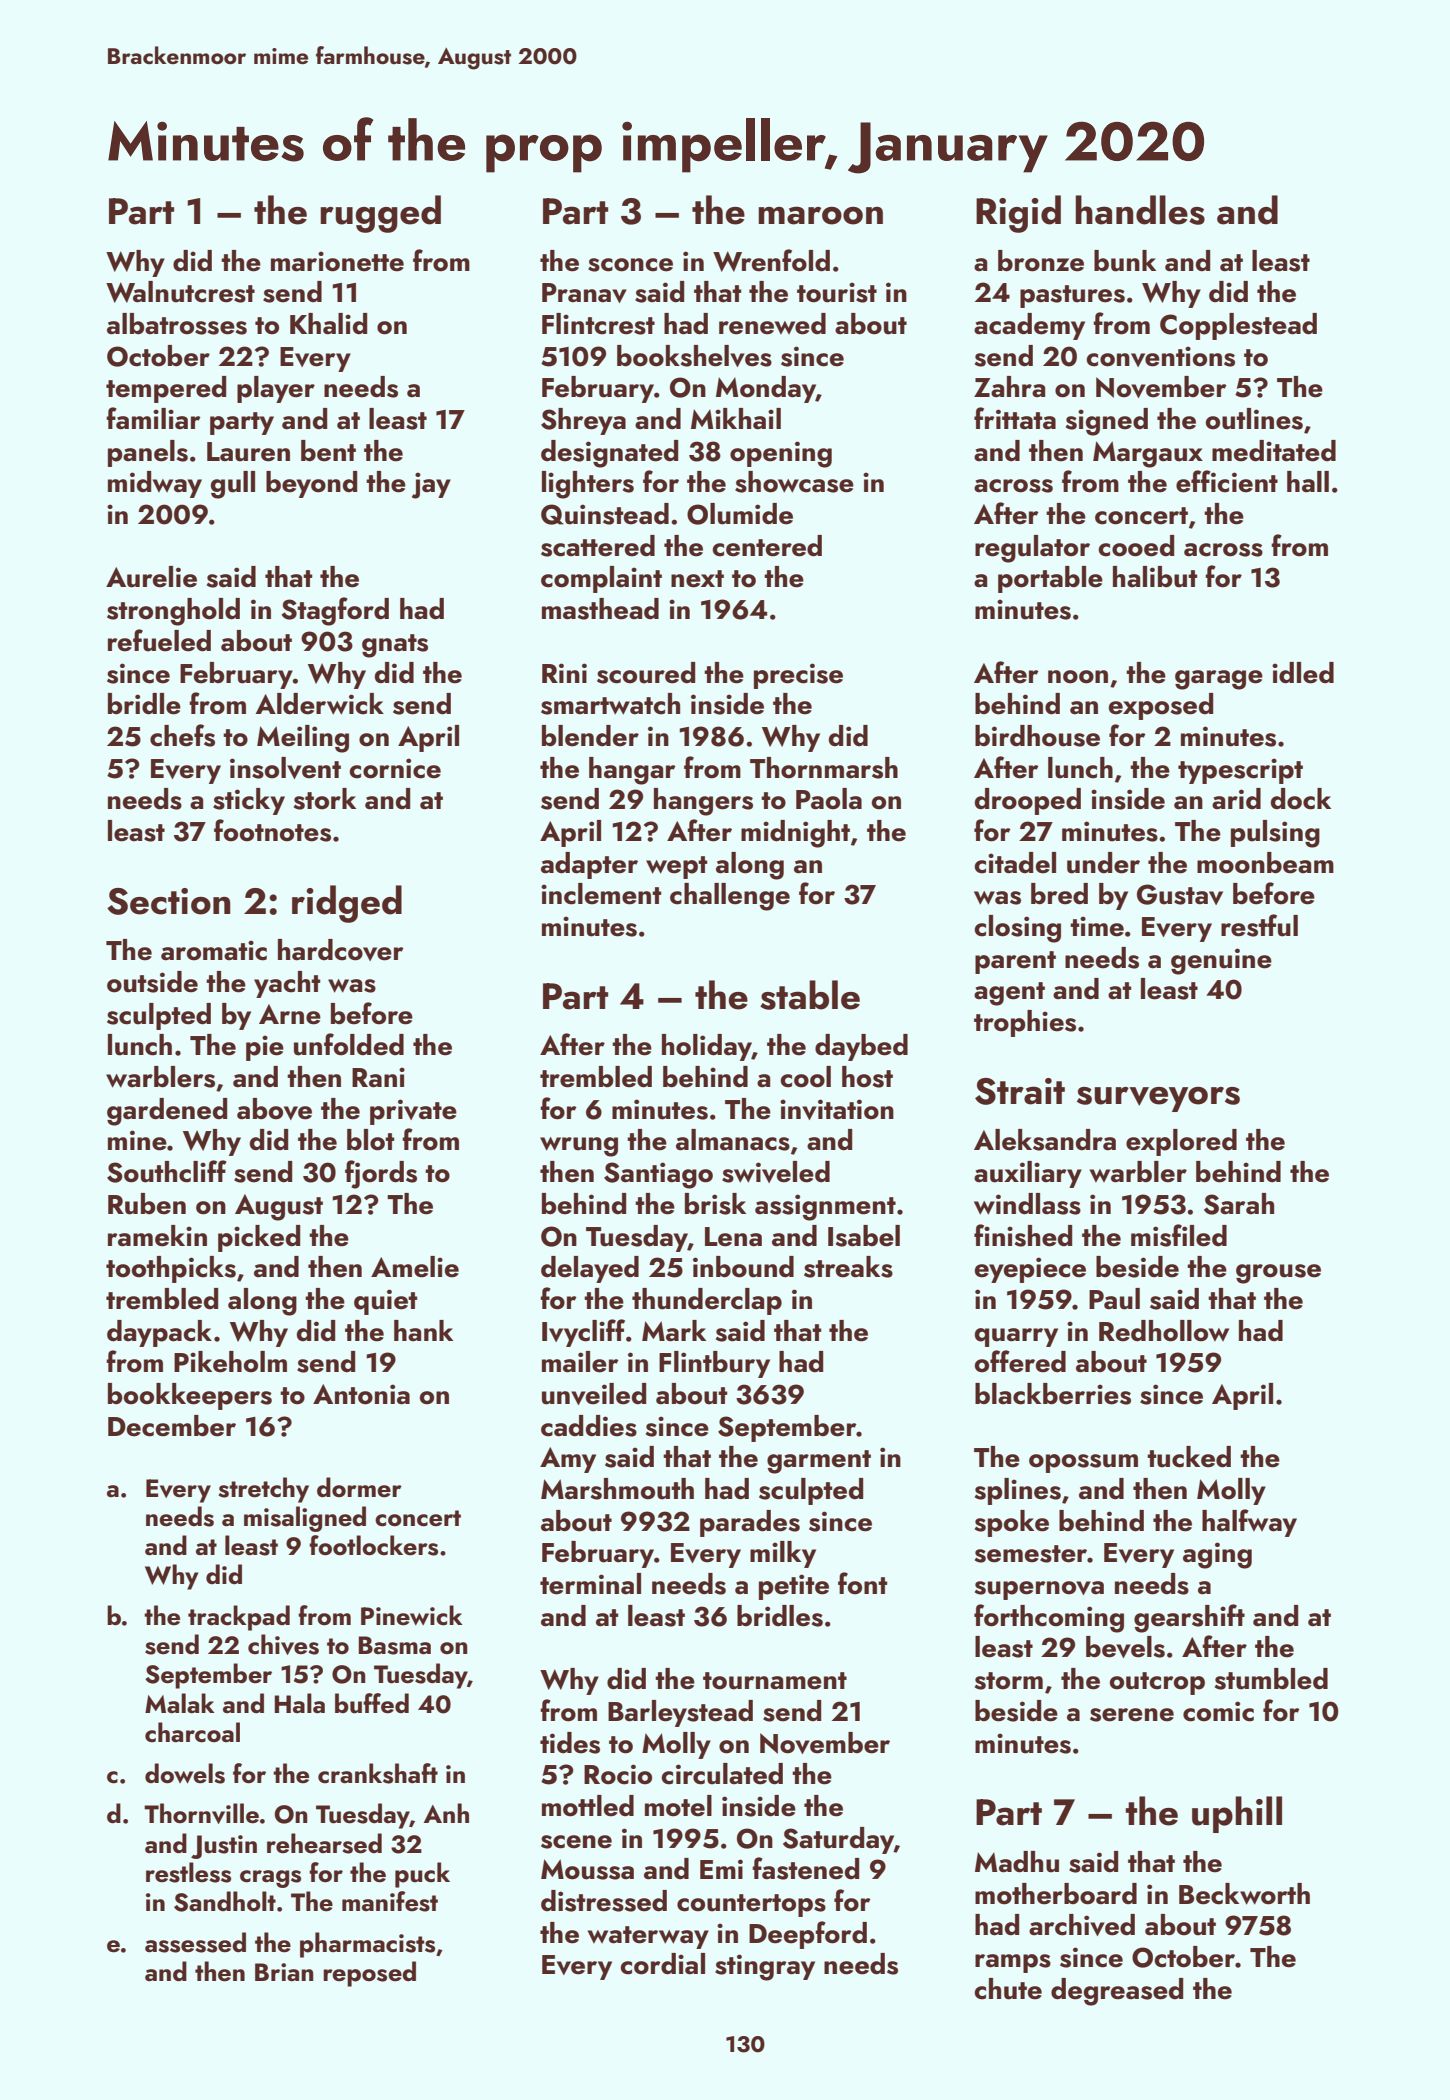 Image resolution: width=1450 pixels, height=2100 pixels. I want to click on daypack, so click(159, 1333).
